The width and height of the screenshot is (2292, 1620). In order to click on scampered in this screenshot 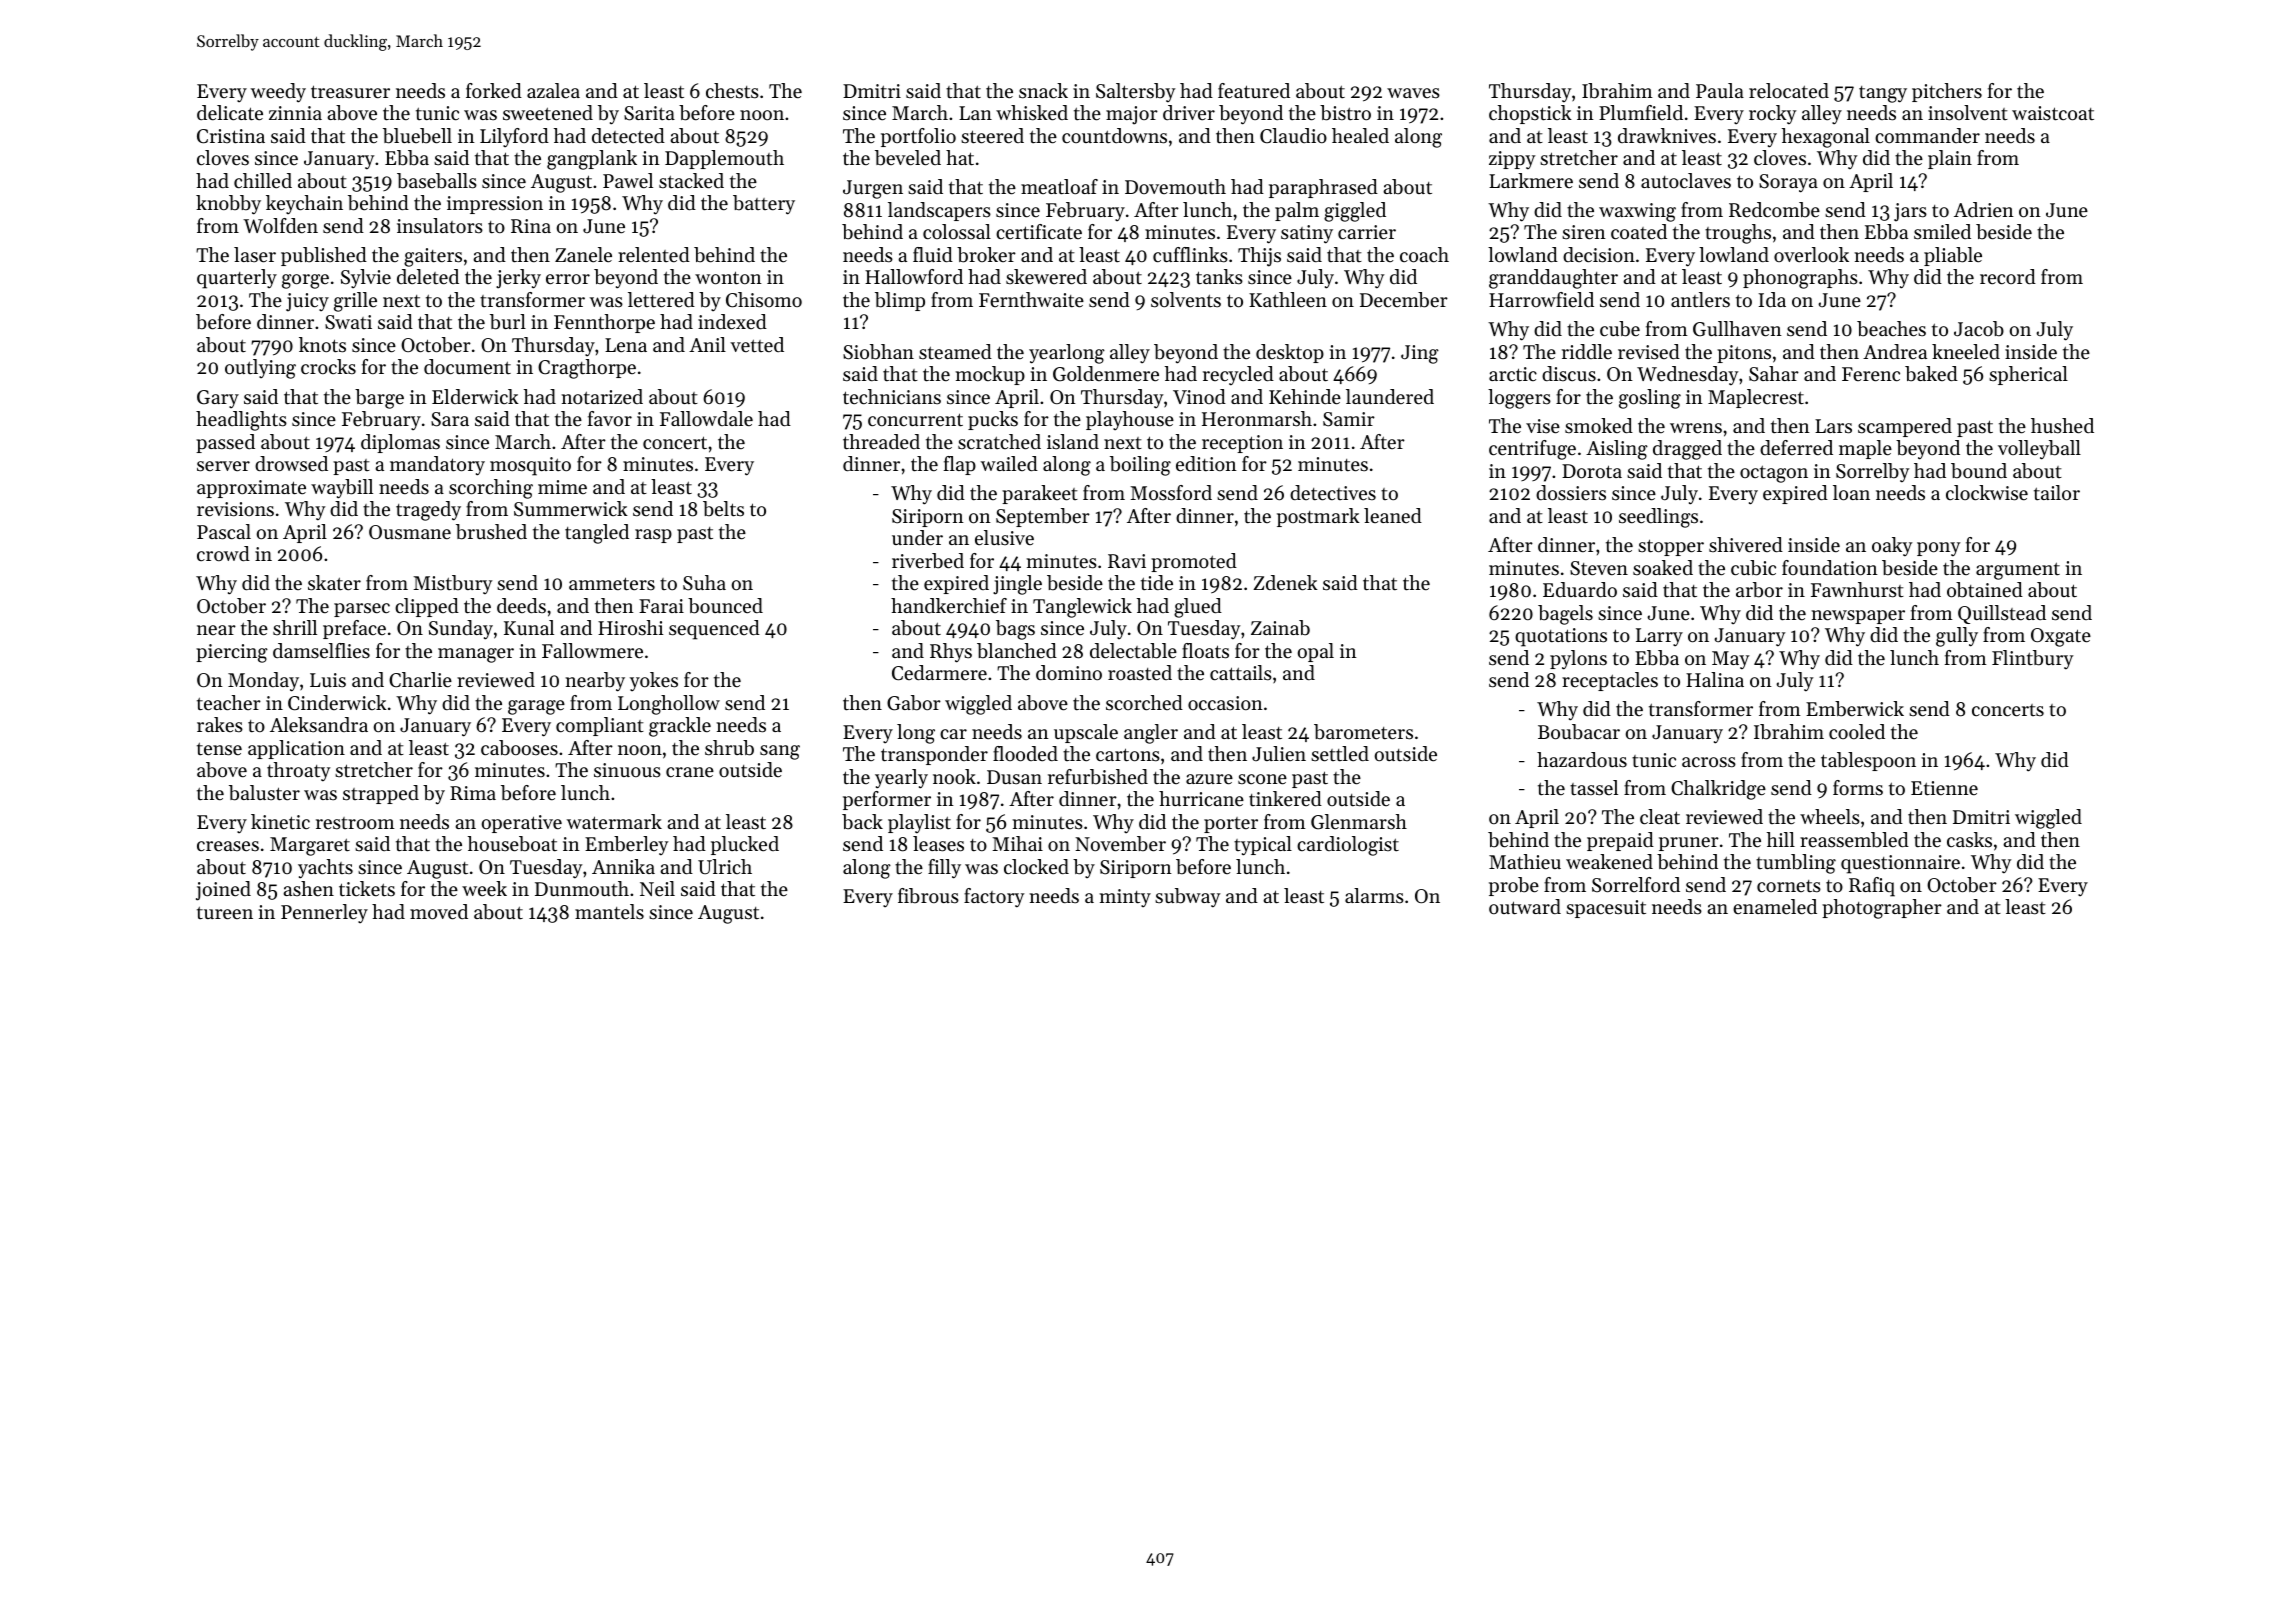, I will do `click(1905, 427)`.
